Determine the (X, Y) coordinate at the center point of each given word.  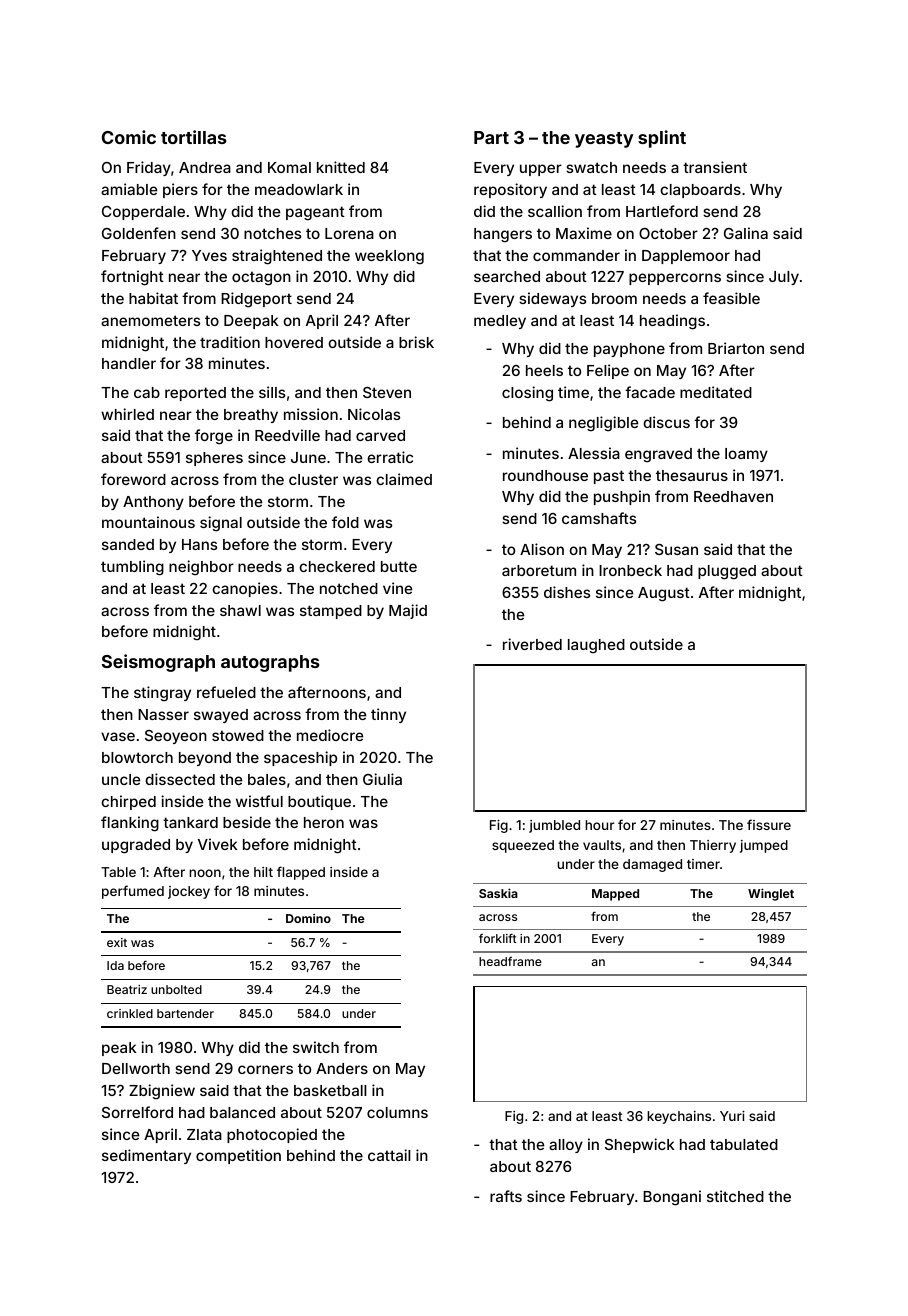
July (784, 278)
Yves (209, 255)
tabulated (744, 1144)
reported (195, 394)
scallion (555, 211)
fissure (769, 824)
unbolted (176, 989)
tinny (388, 715)
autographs (270, 663)
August (664, 594)
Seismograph (158, 663)
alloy (566, 1146)
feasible (731, 298)
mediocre (330, 735)
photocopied (272, 1135)
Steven (387, 392)
